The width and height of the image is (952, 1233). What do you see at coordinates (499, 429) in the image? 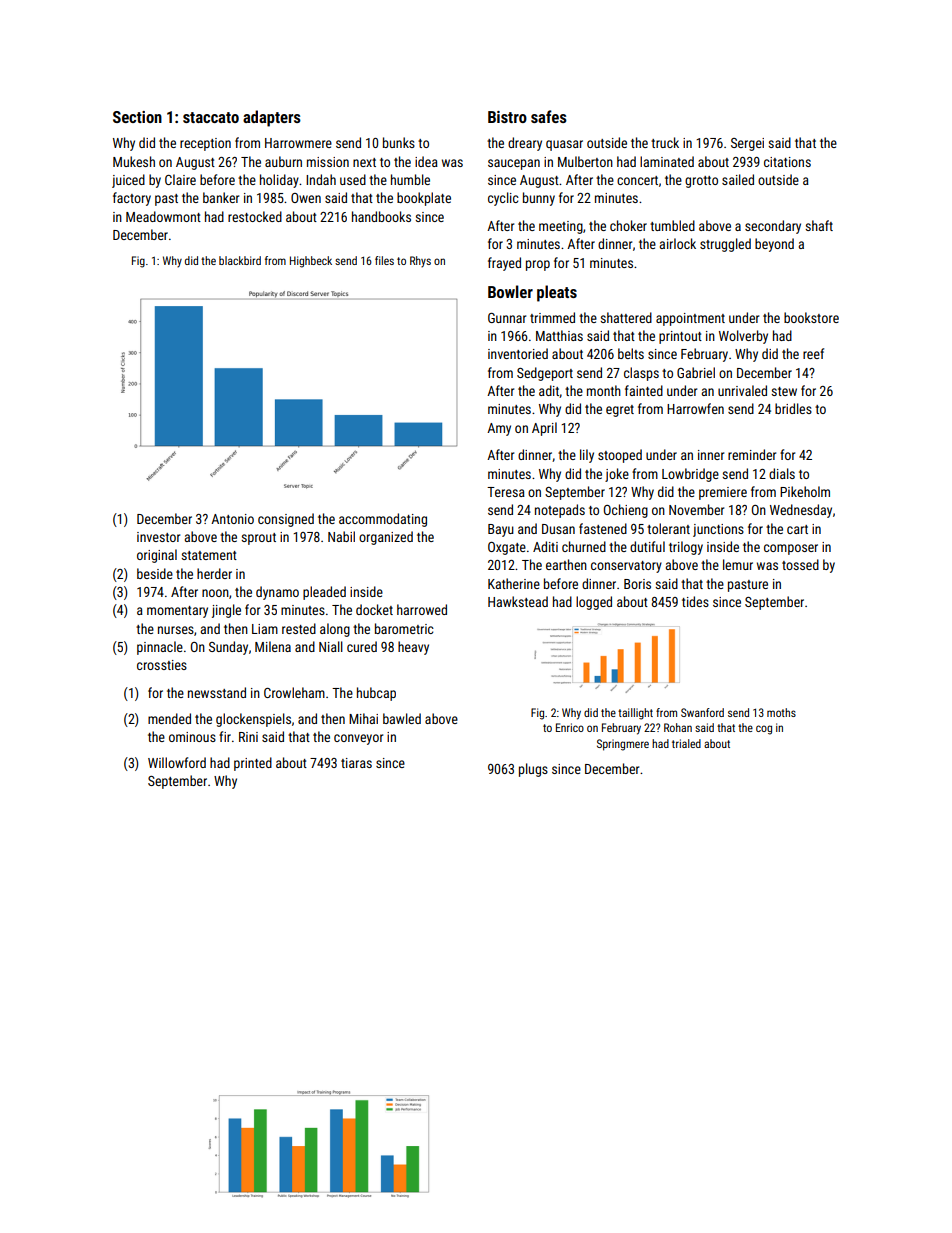
I see `Amy` at bounding box center [499, 429].
